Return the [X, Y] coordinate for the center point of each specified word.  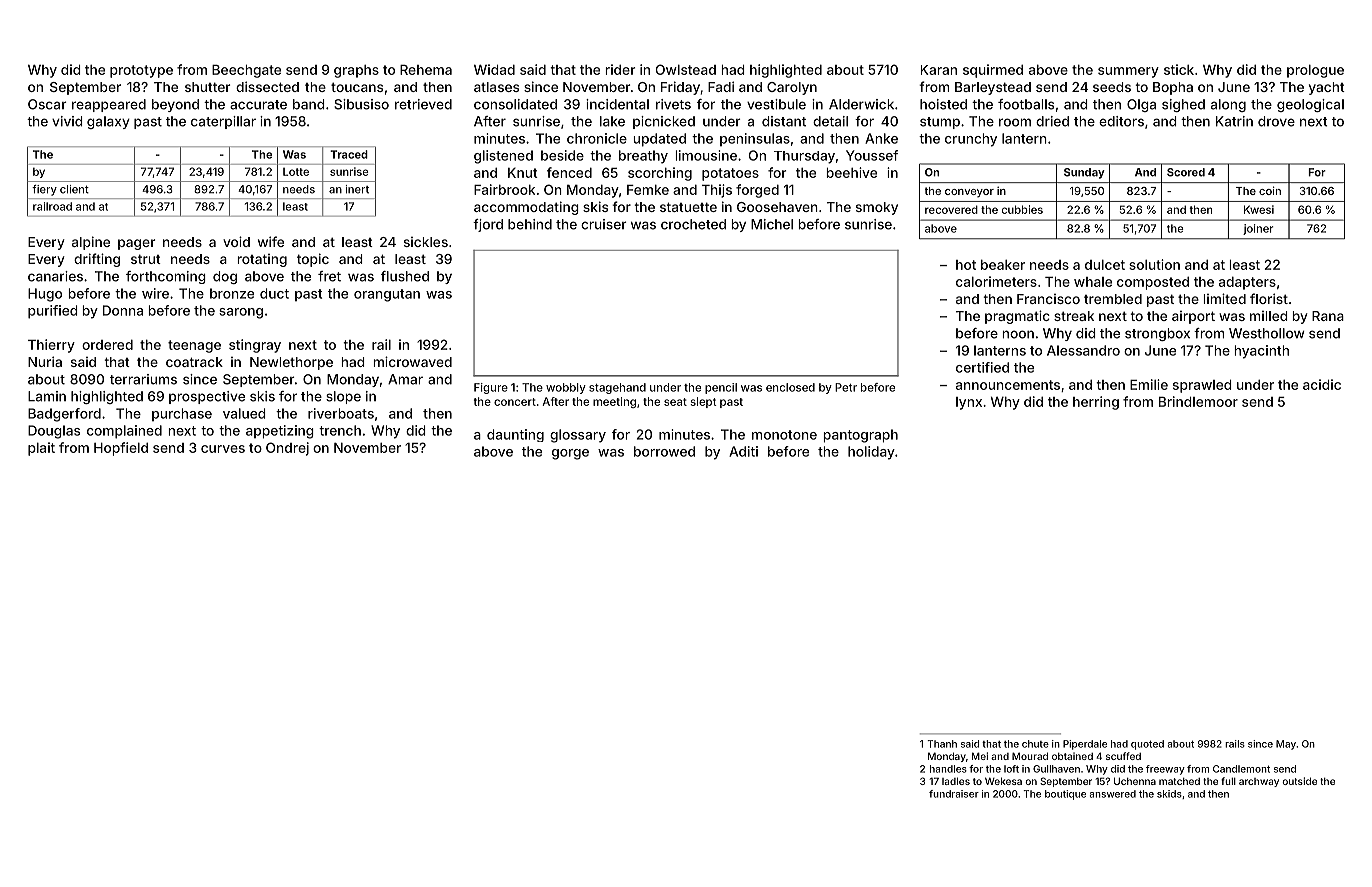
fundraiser [954, 794]
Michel [772, 224]
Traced [349, 154]
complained [124, 432]
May [1286, 745]
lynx [969, 403]
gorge [570, 454]
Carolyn [792, 88]
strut [146, 259]
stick [1179, 69]
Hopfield [121, 449]
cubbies [1022, 209]
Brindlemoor [1198, 401]
